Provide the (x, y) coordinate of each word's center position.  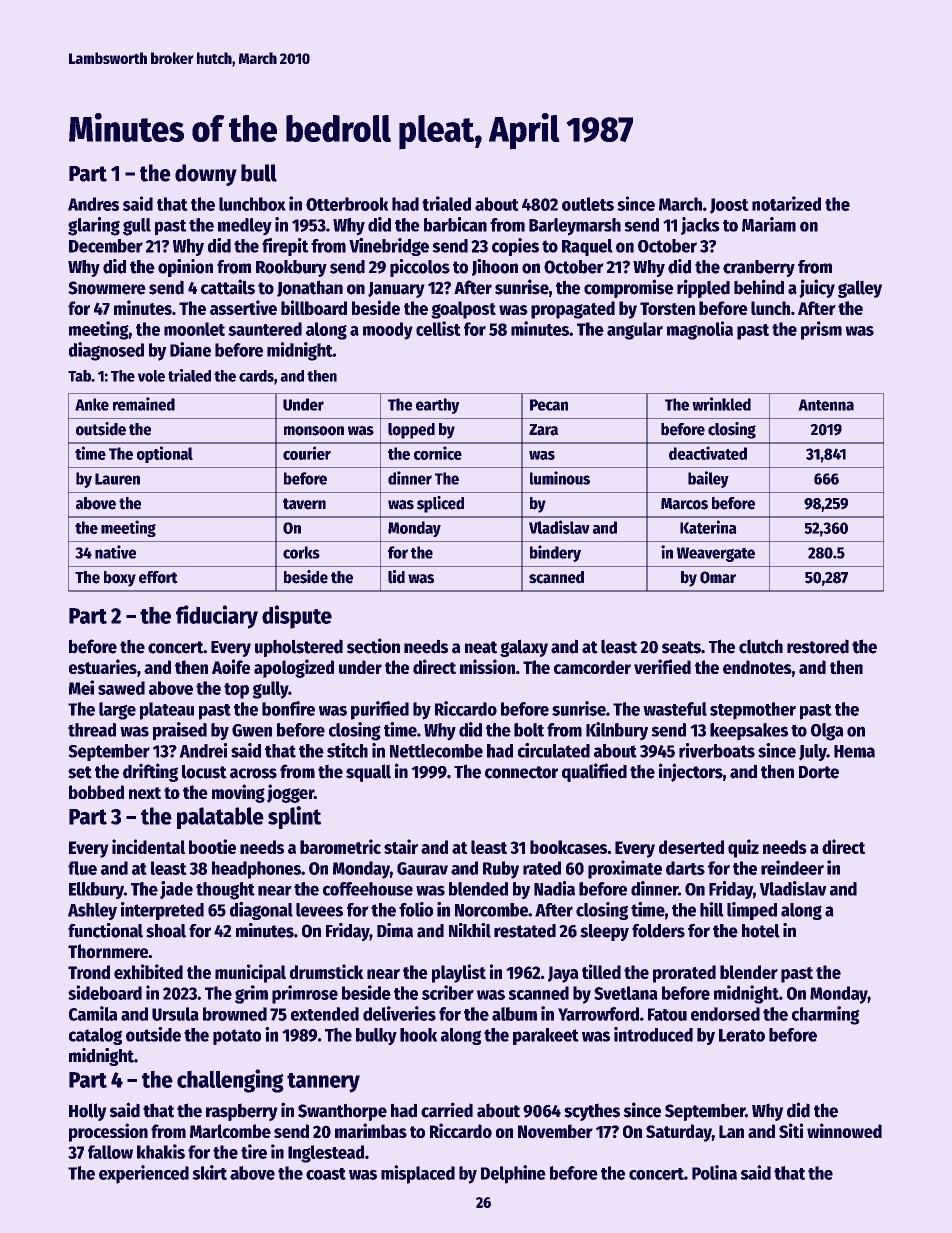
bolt (529, 730)
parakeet (546, 1036)
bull (259, 173)
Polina (714, 1172)
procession (108, 1132)
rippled (703, 288)
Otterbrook (347, 204)
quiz (743, 848)
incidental (148, 846)
